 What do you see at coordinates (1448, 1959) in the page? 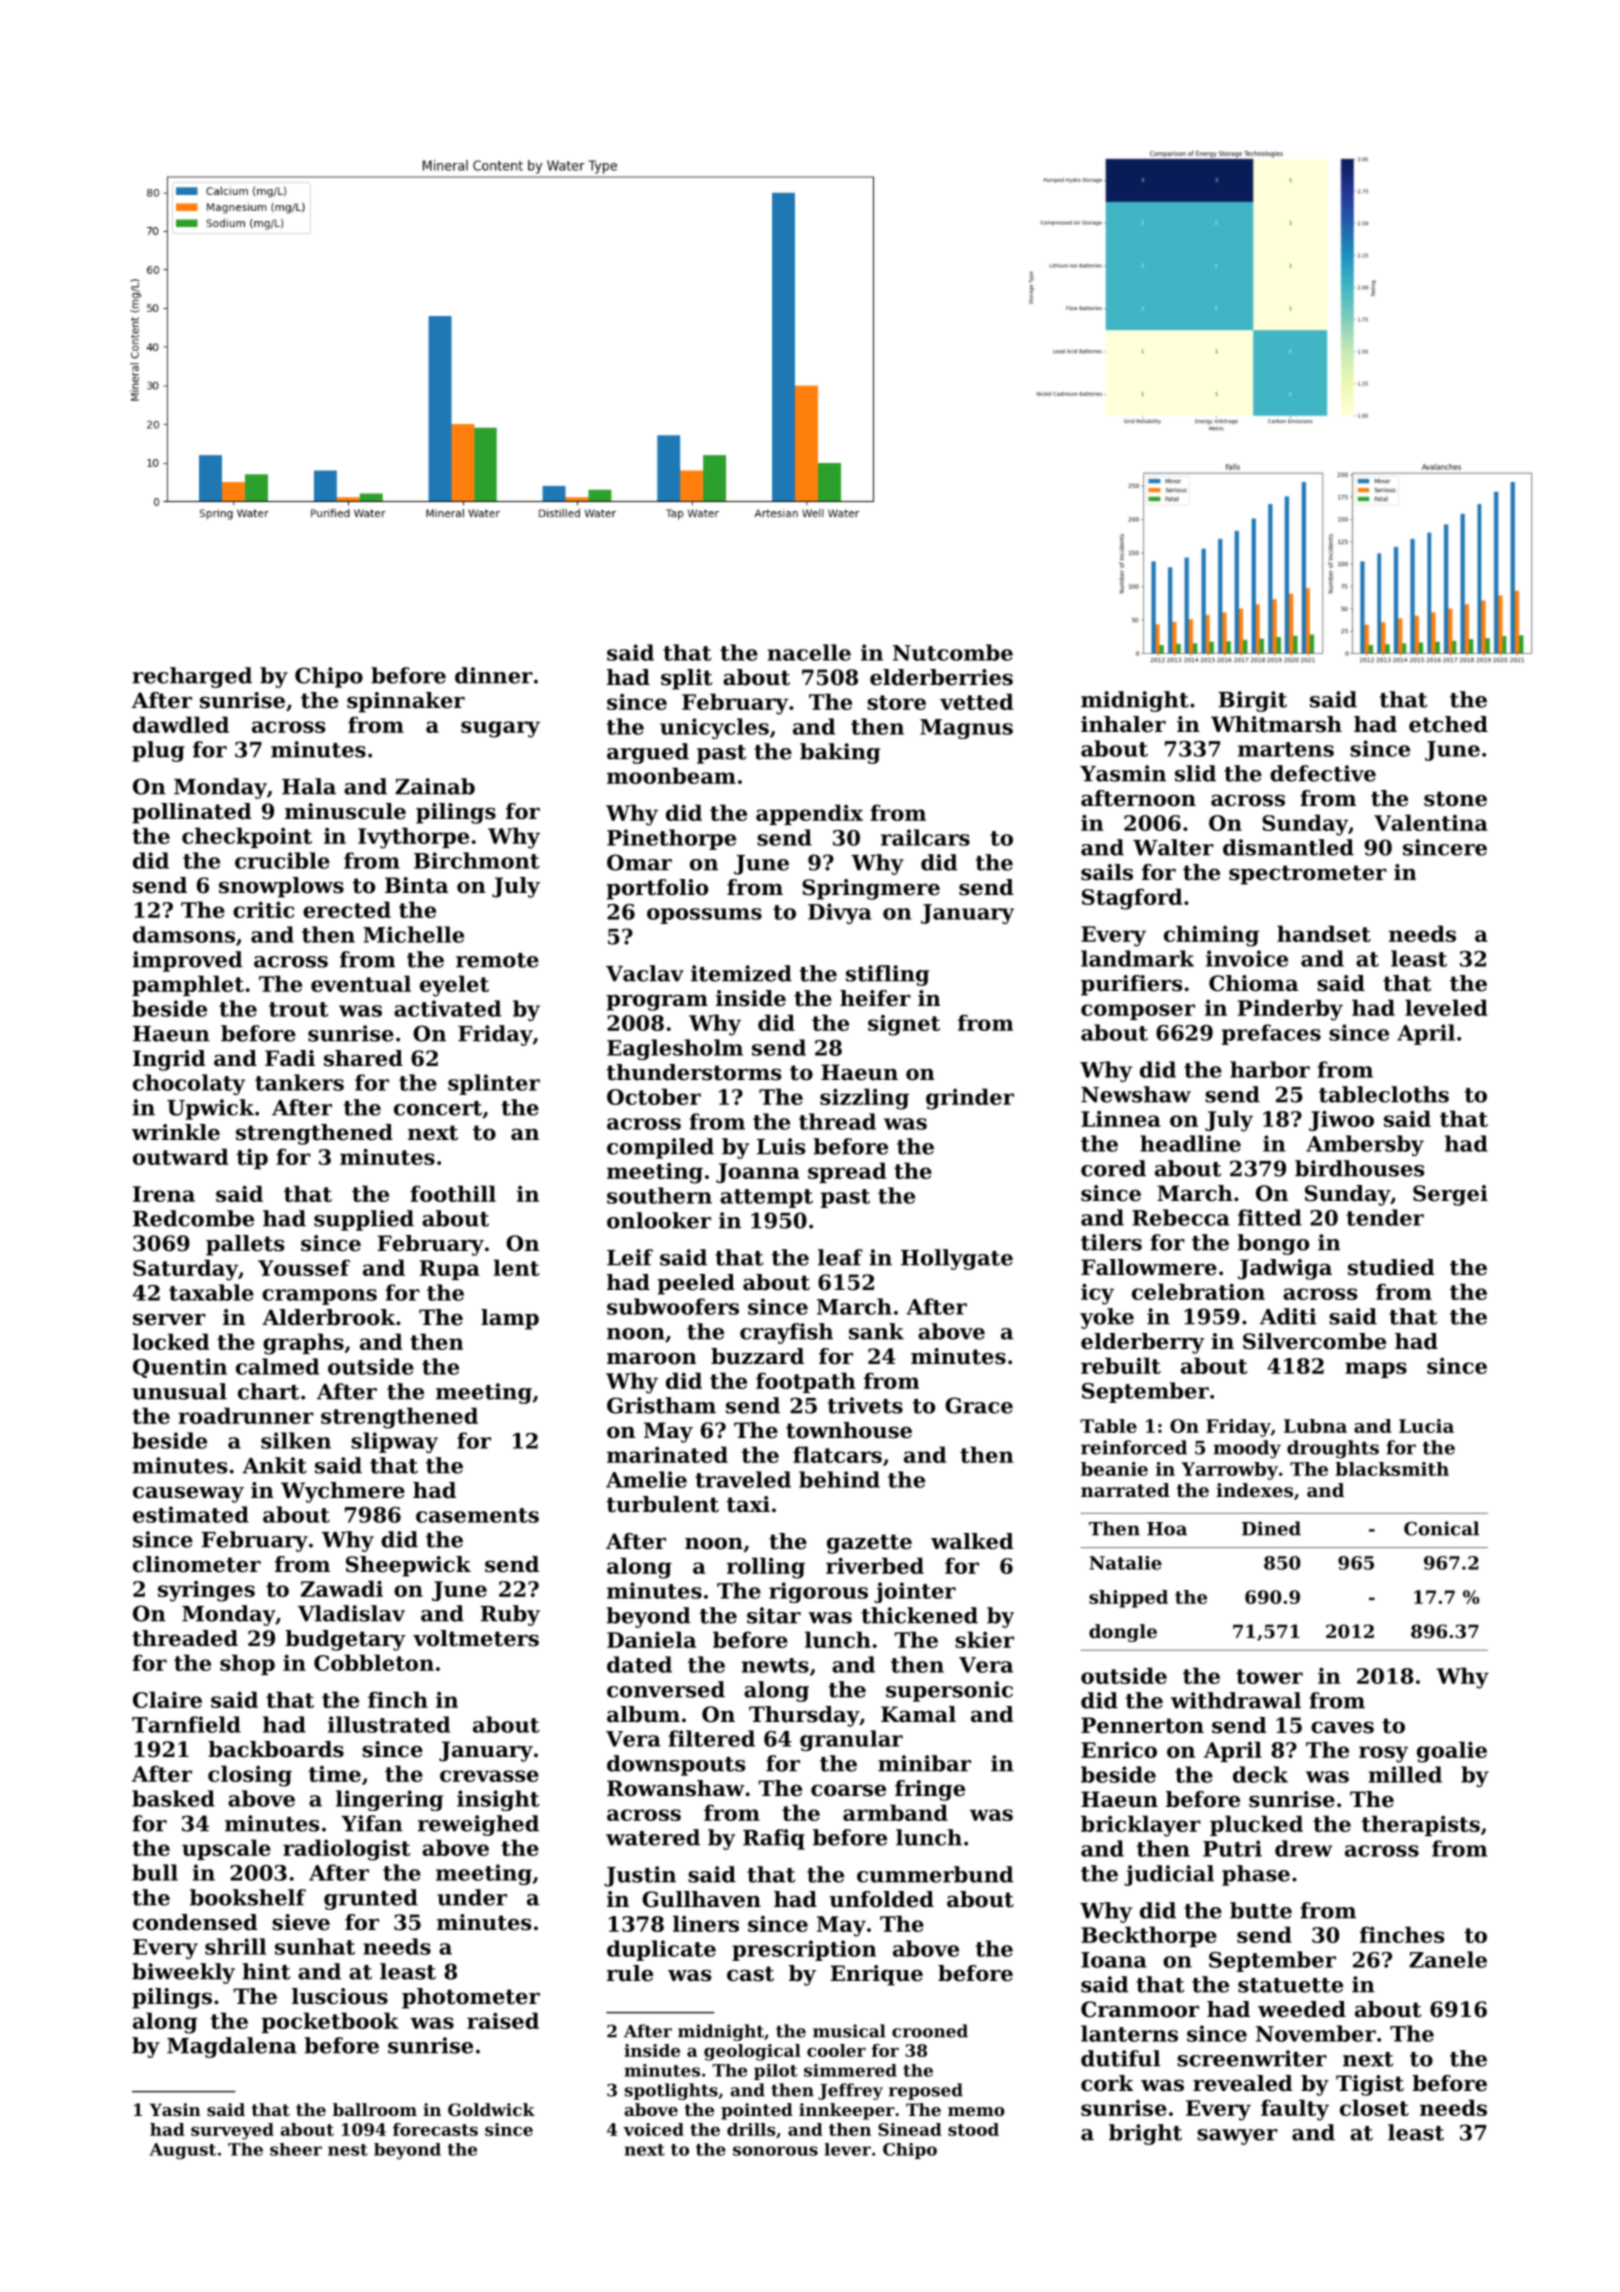
I see `Zanele` at bounding box center [1448, 1959].
